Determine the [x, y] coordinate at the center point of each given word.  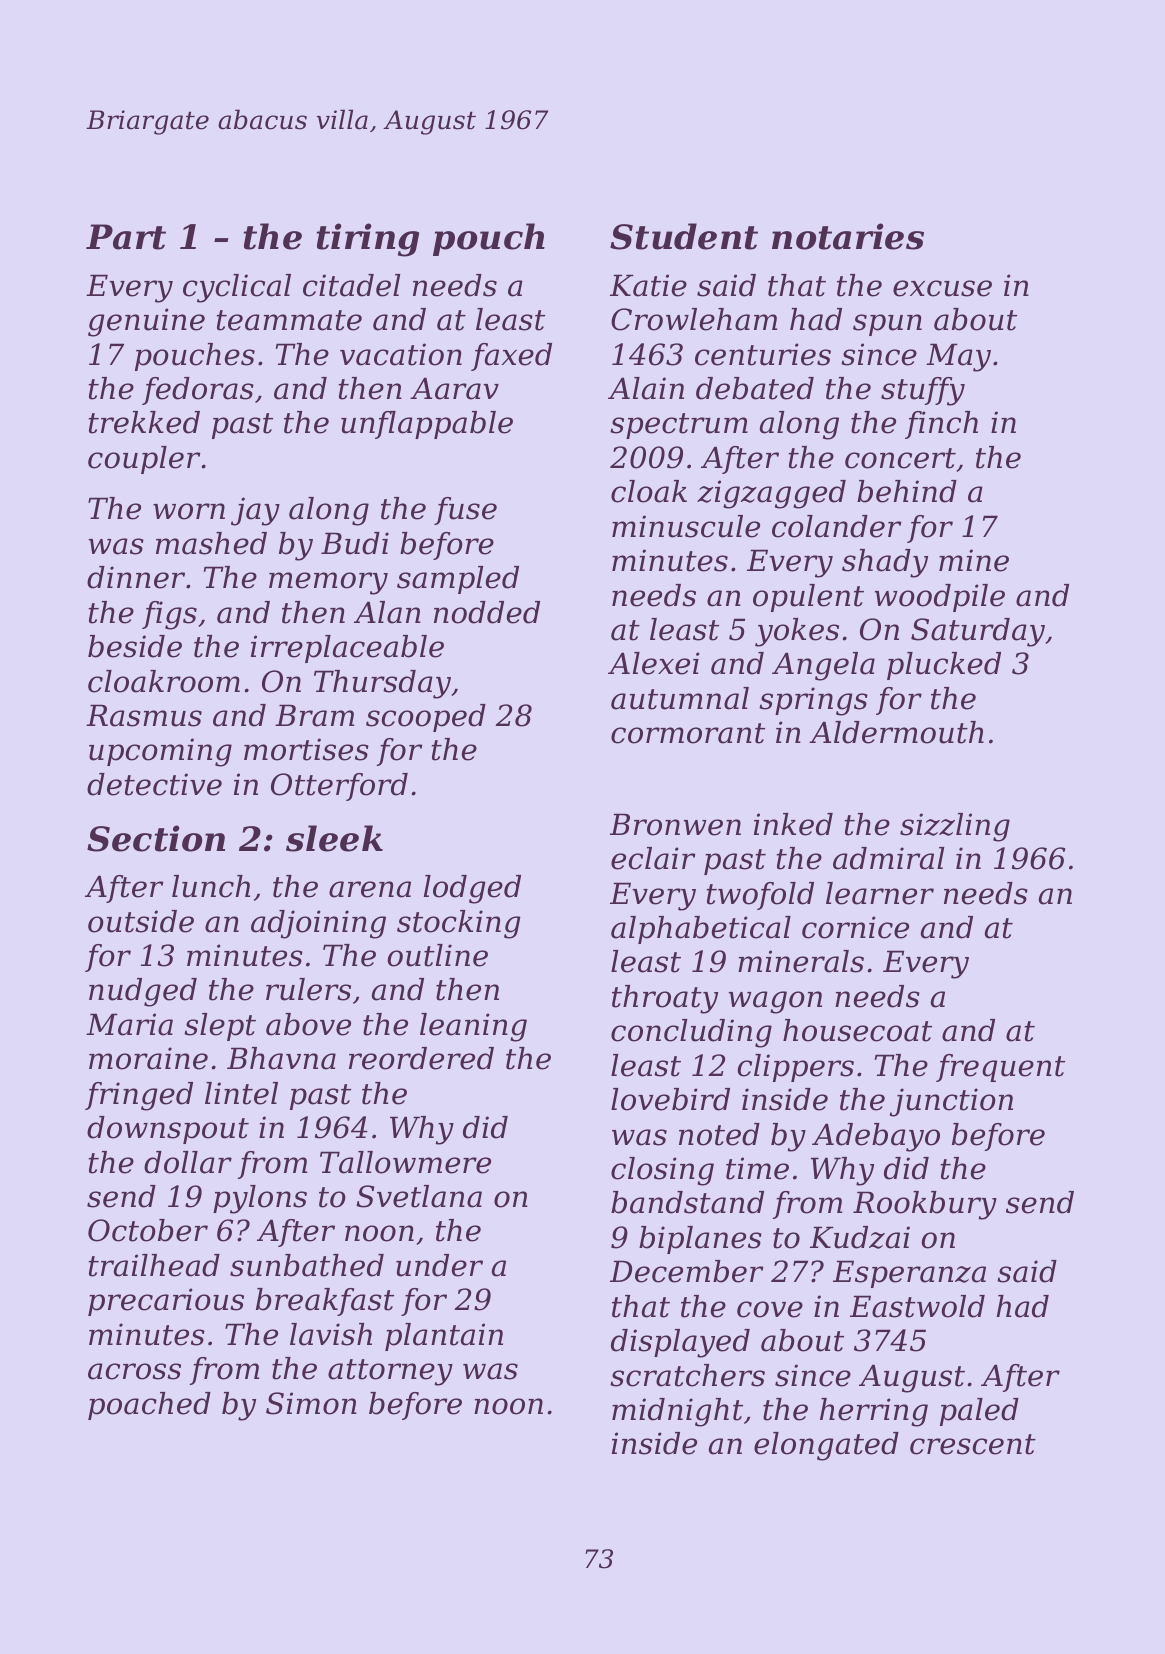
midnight [677, 1412]
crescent [973, 1444]
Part [126, 237]
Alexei [654, 663]
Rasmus [144, 715]
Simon [311, 1403]
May [958, 357]
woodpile [940, 598]
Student [684, 236]
